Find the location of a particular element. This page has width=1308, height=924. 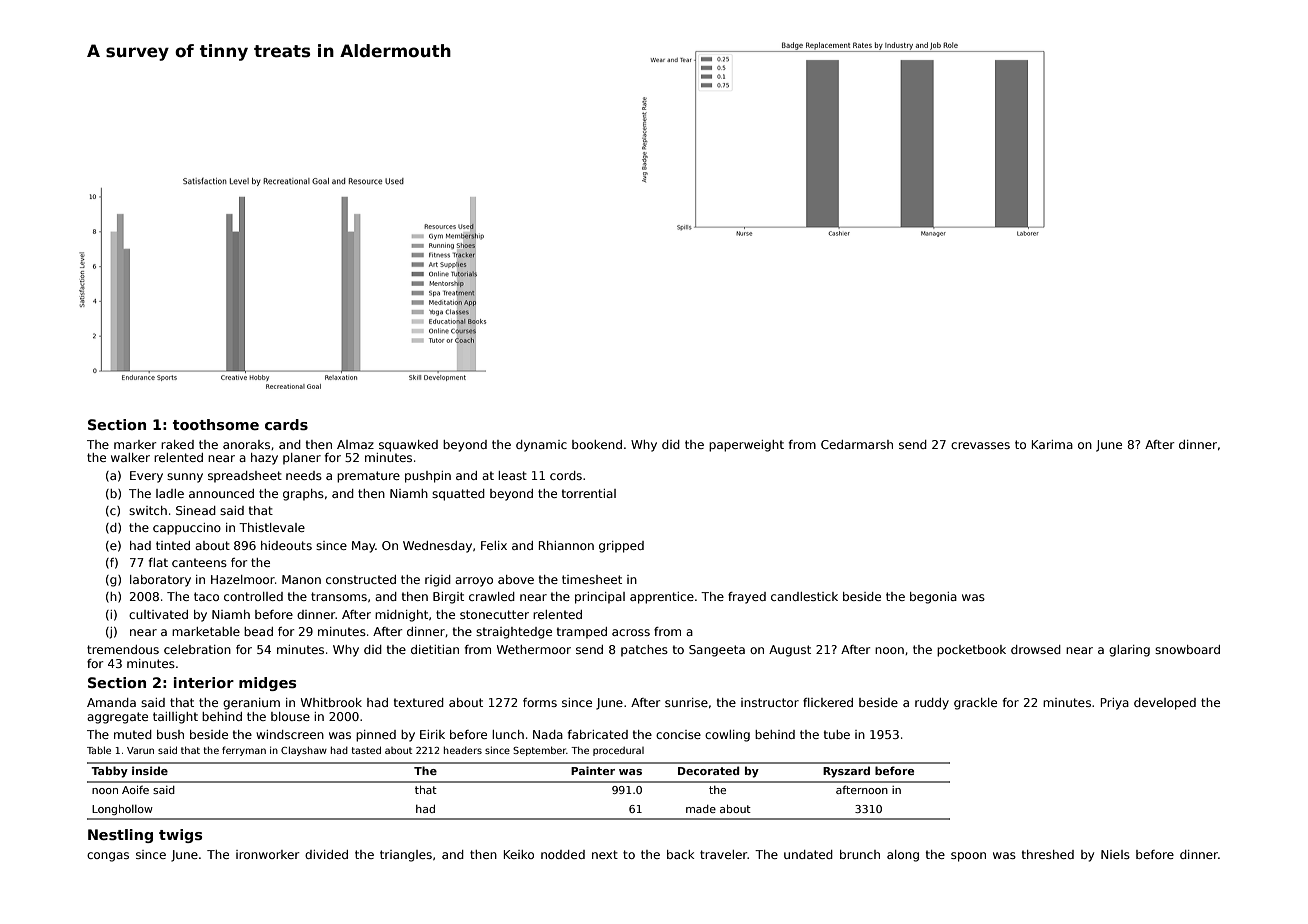

Nestling is located at coordinates (120, 836).
